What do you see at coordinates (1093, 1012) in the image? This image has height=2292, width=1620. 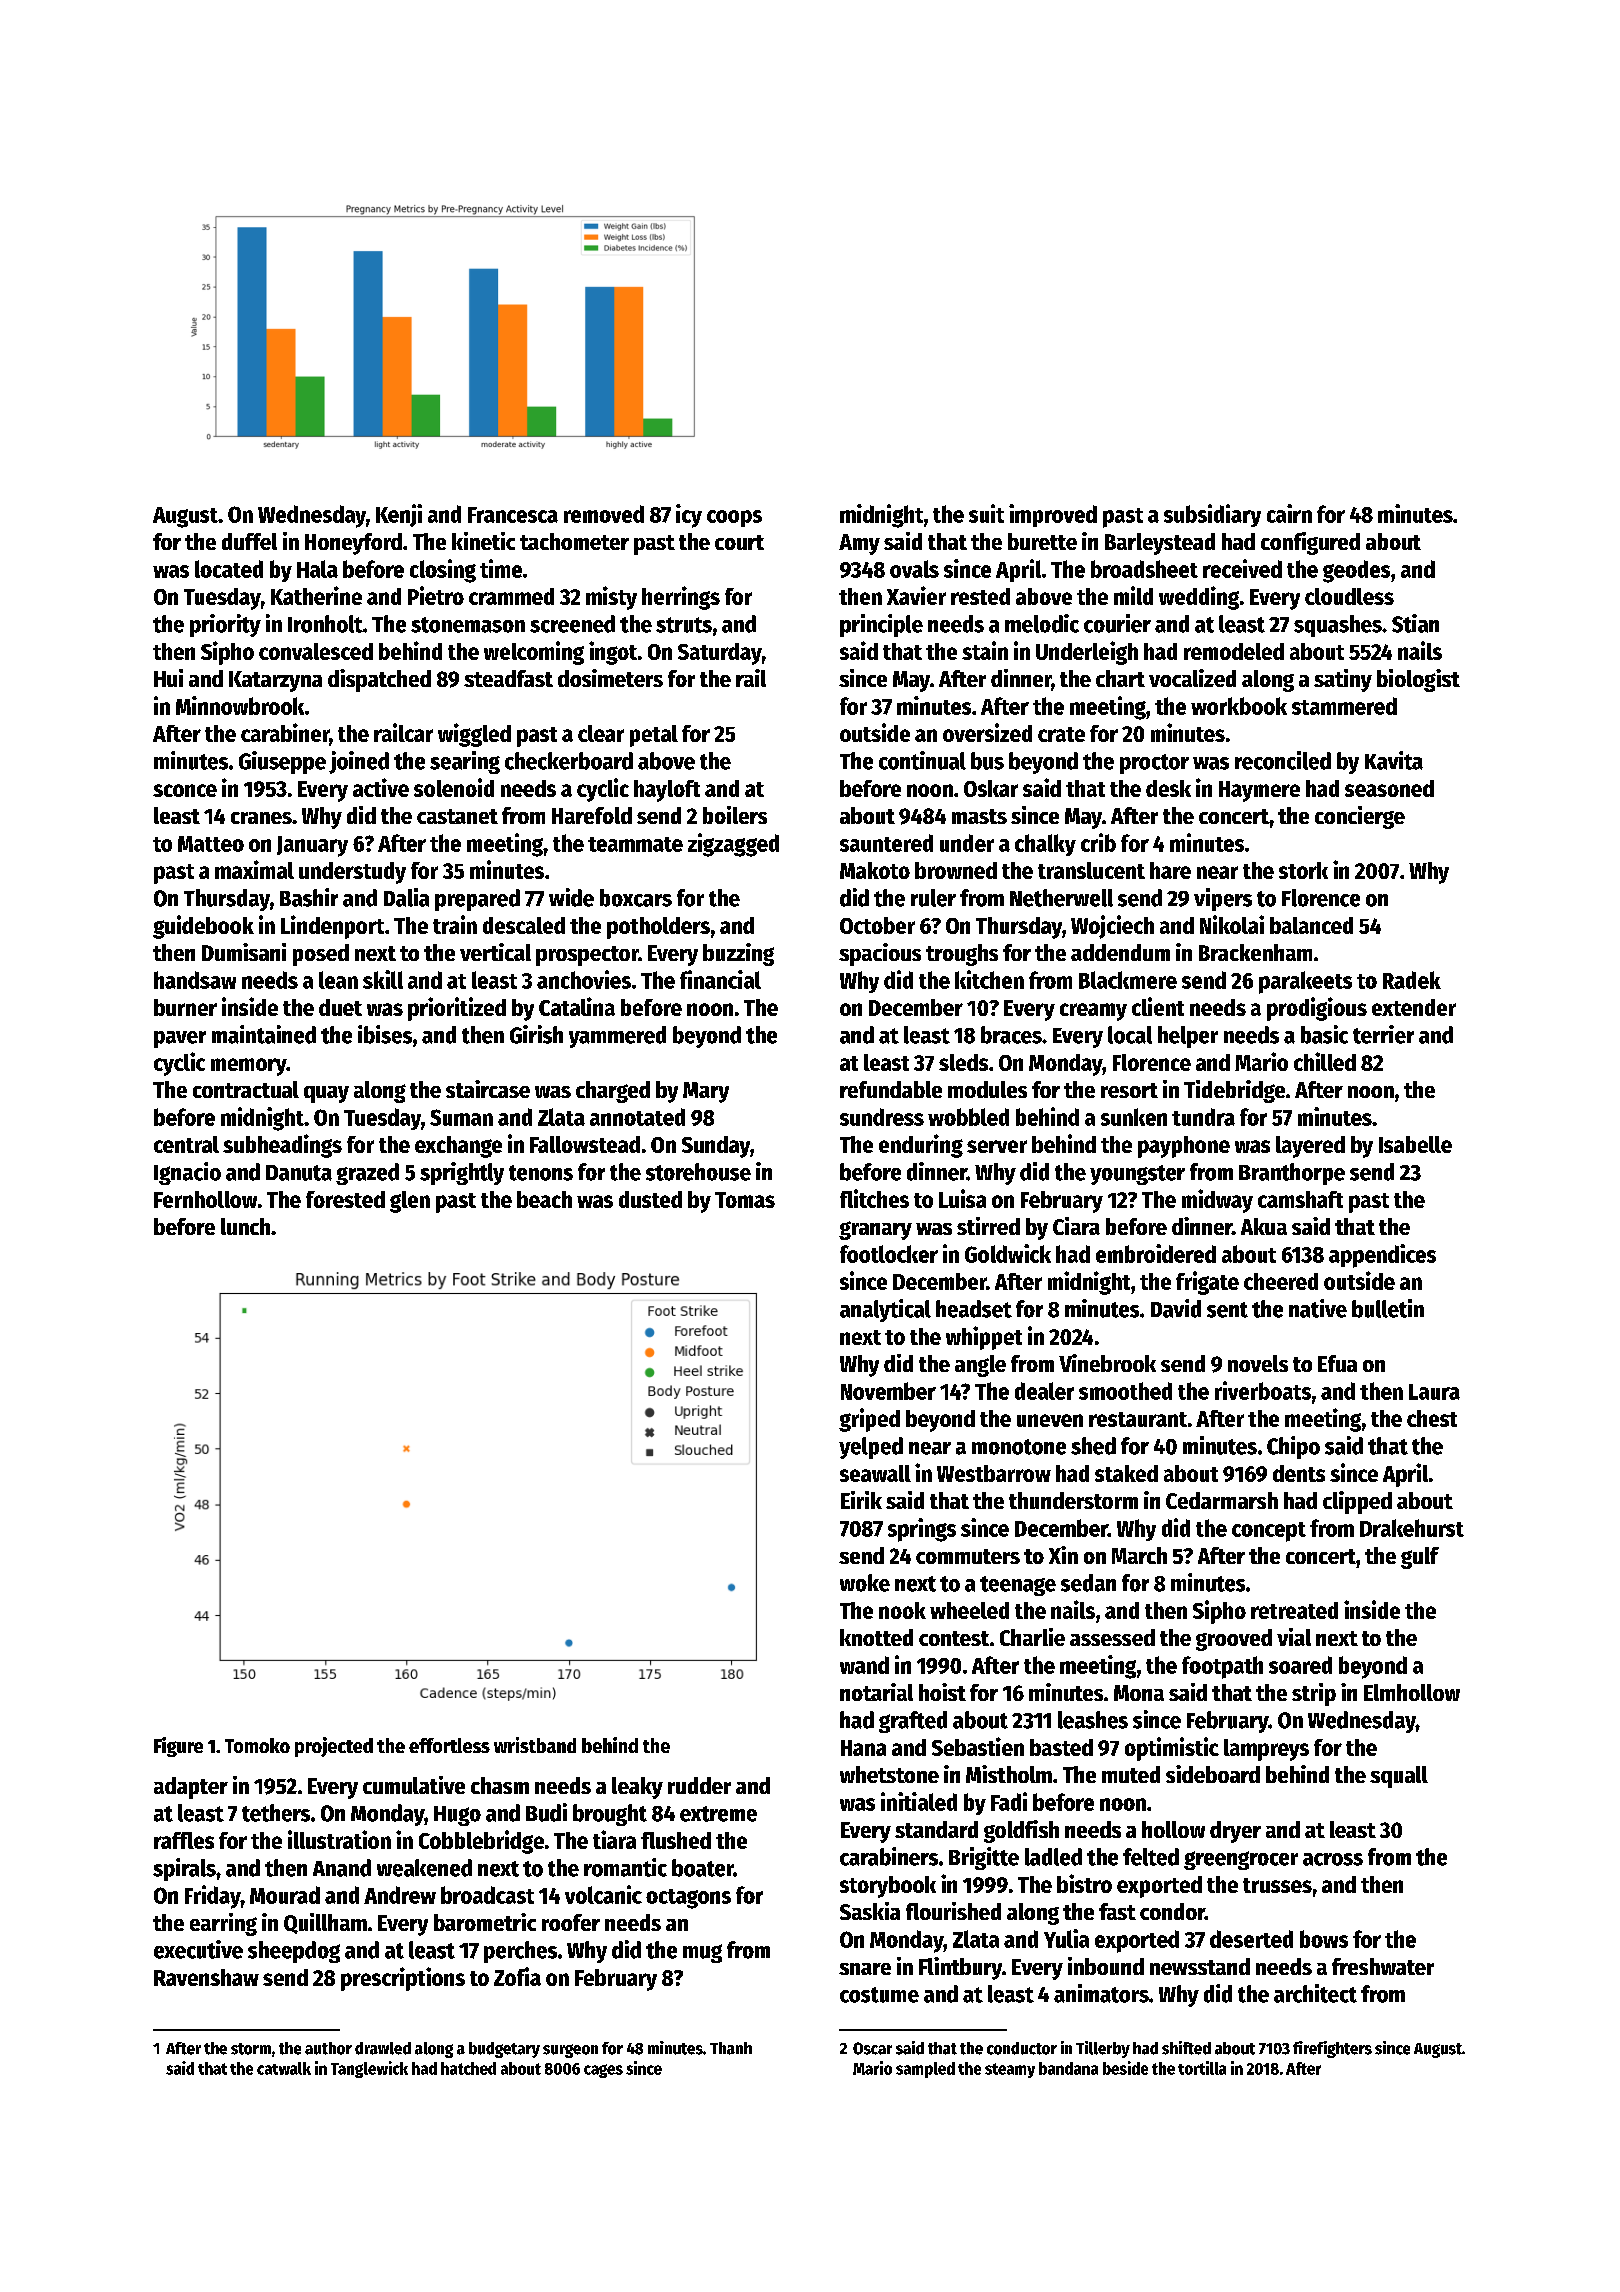 I see `creamy` at bounding box center [1093, 1012].
